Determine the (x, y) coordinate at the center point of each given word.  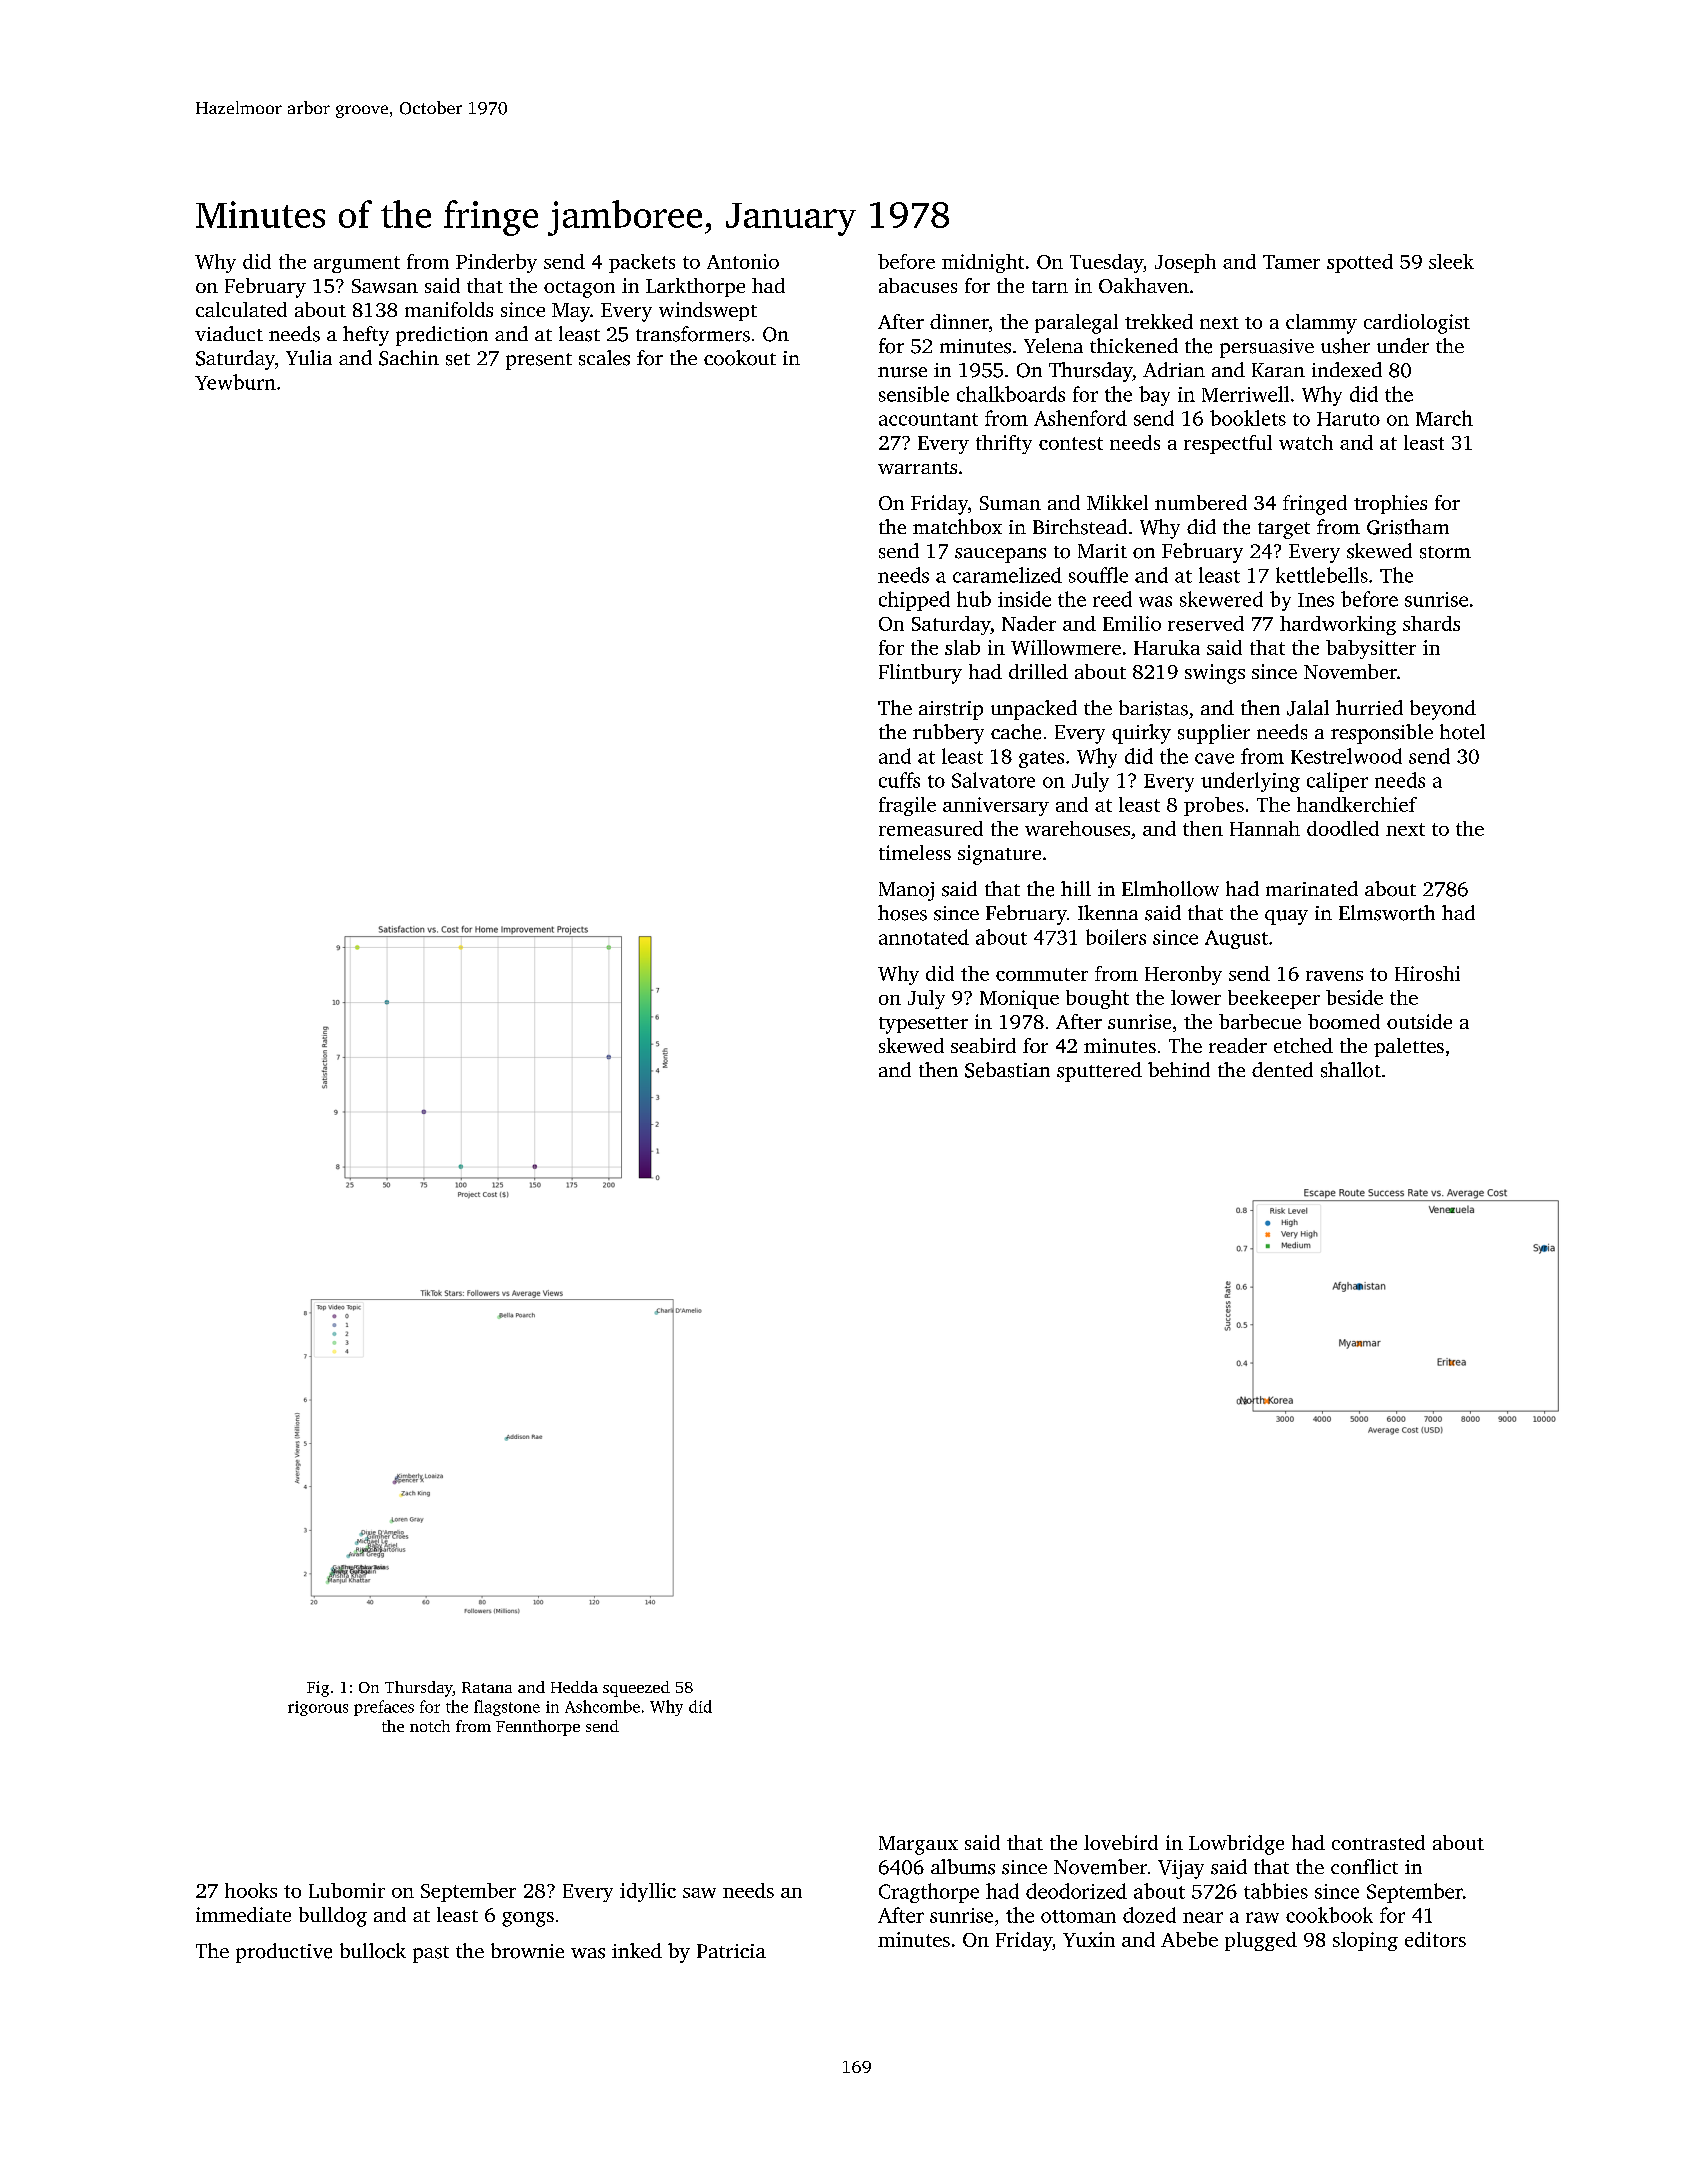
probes (1214, 806)
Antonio (743, 261)
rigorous (318, 1708)
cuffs (899, 780)
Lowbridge (1236, 1845)
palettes (1409, 1047)
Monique (1019, 999)
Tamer (1291, 262)
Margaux (918, 1845)
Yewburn (235, 382)
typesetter (923, 1025)
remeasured (931, 828)
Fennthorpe (538, 1728)
